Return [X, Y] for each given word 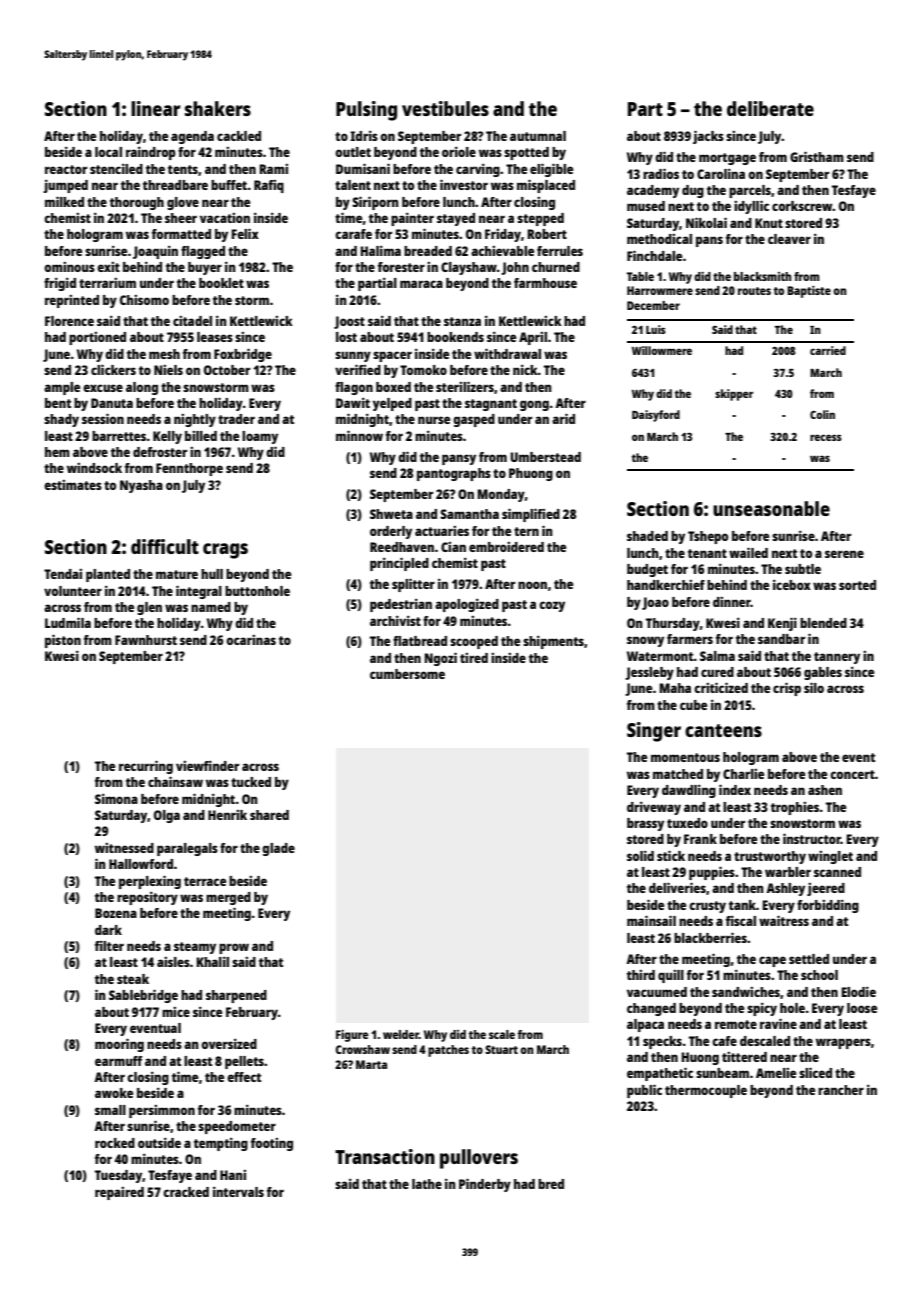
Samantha [469, 514]
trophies [795, 808]
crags [225, 551]
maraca [421, 284]
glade [278, 849]
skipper [734, 395]
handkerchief [666, 585]
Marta [371, 1064]
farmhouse [545, 283]
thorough [137, 203]
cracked [186, 1192]
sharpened [236, 996]
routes [754, 291]
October [227, 370]
